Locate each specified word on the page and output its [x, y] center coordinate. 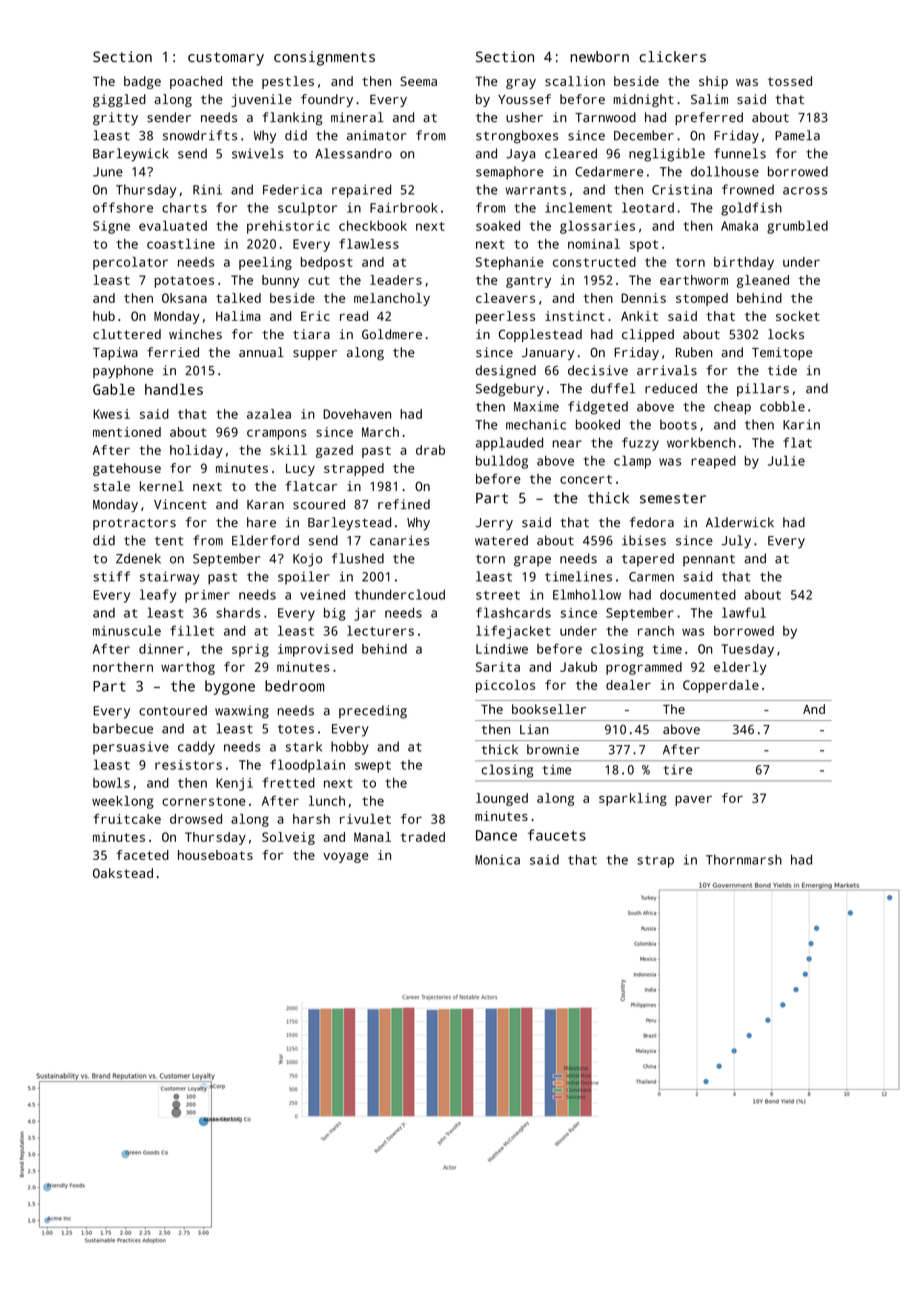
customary [226, 59]
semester [673, 498]
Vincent [180, 504]
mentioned [127, 432]
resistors [188, 765]
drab [430, 450]
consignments [324, 58]
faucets [557, 835]
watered [501, 540]
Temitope [782, 353]
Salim [709, 99]
